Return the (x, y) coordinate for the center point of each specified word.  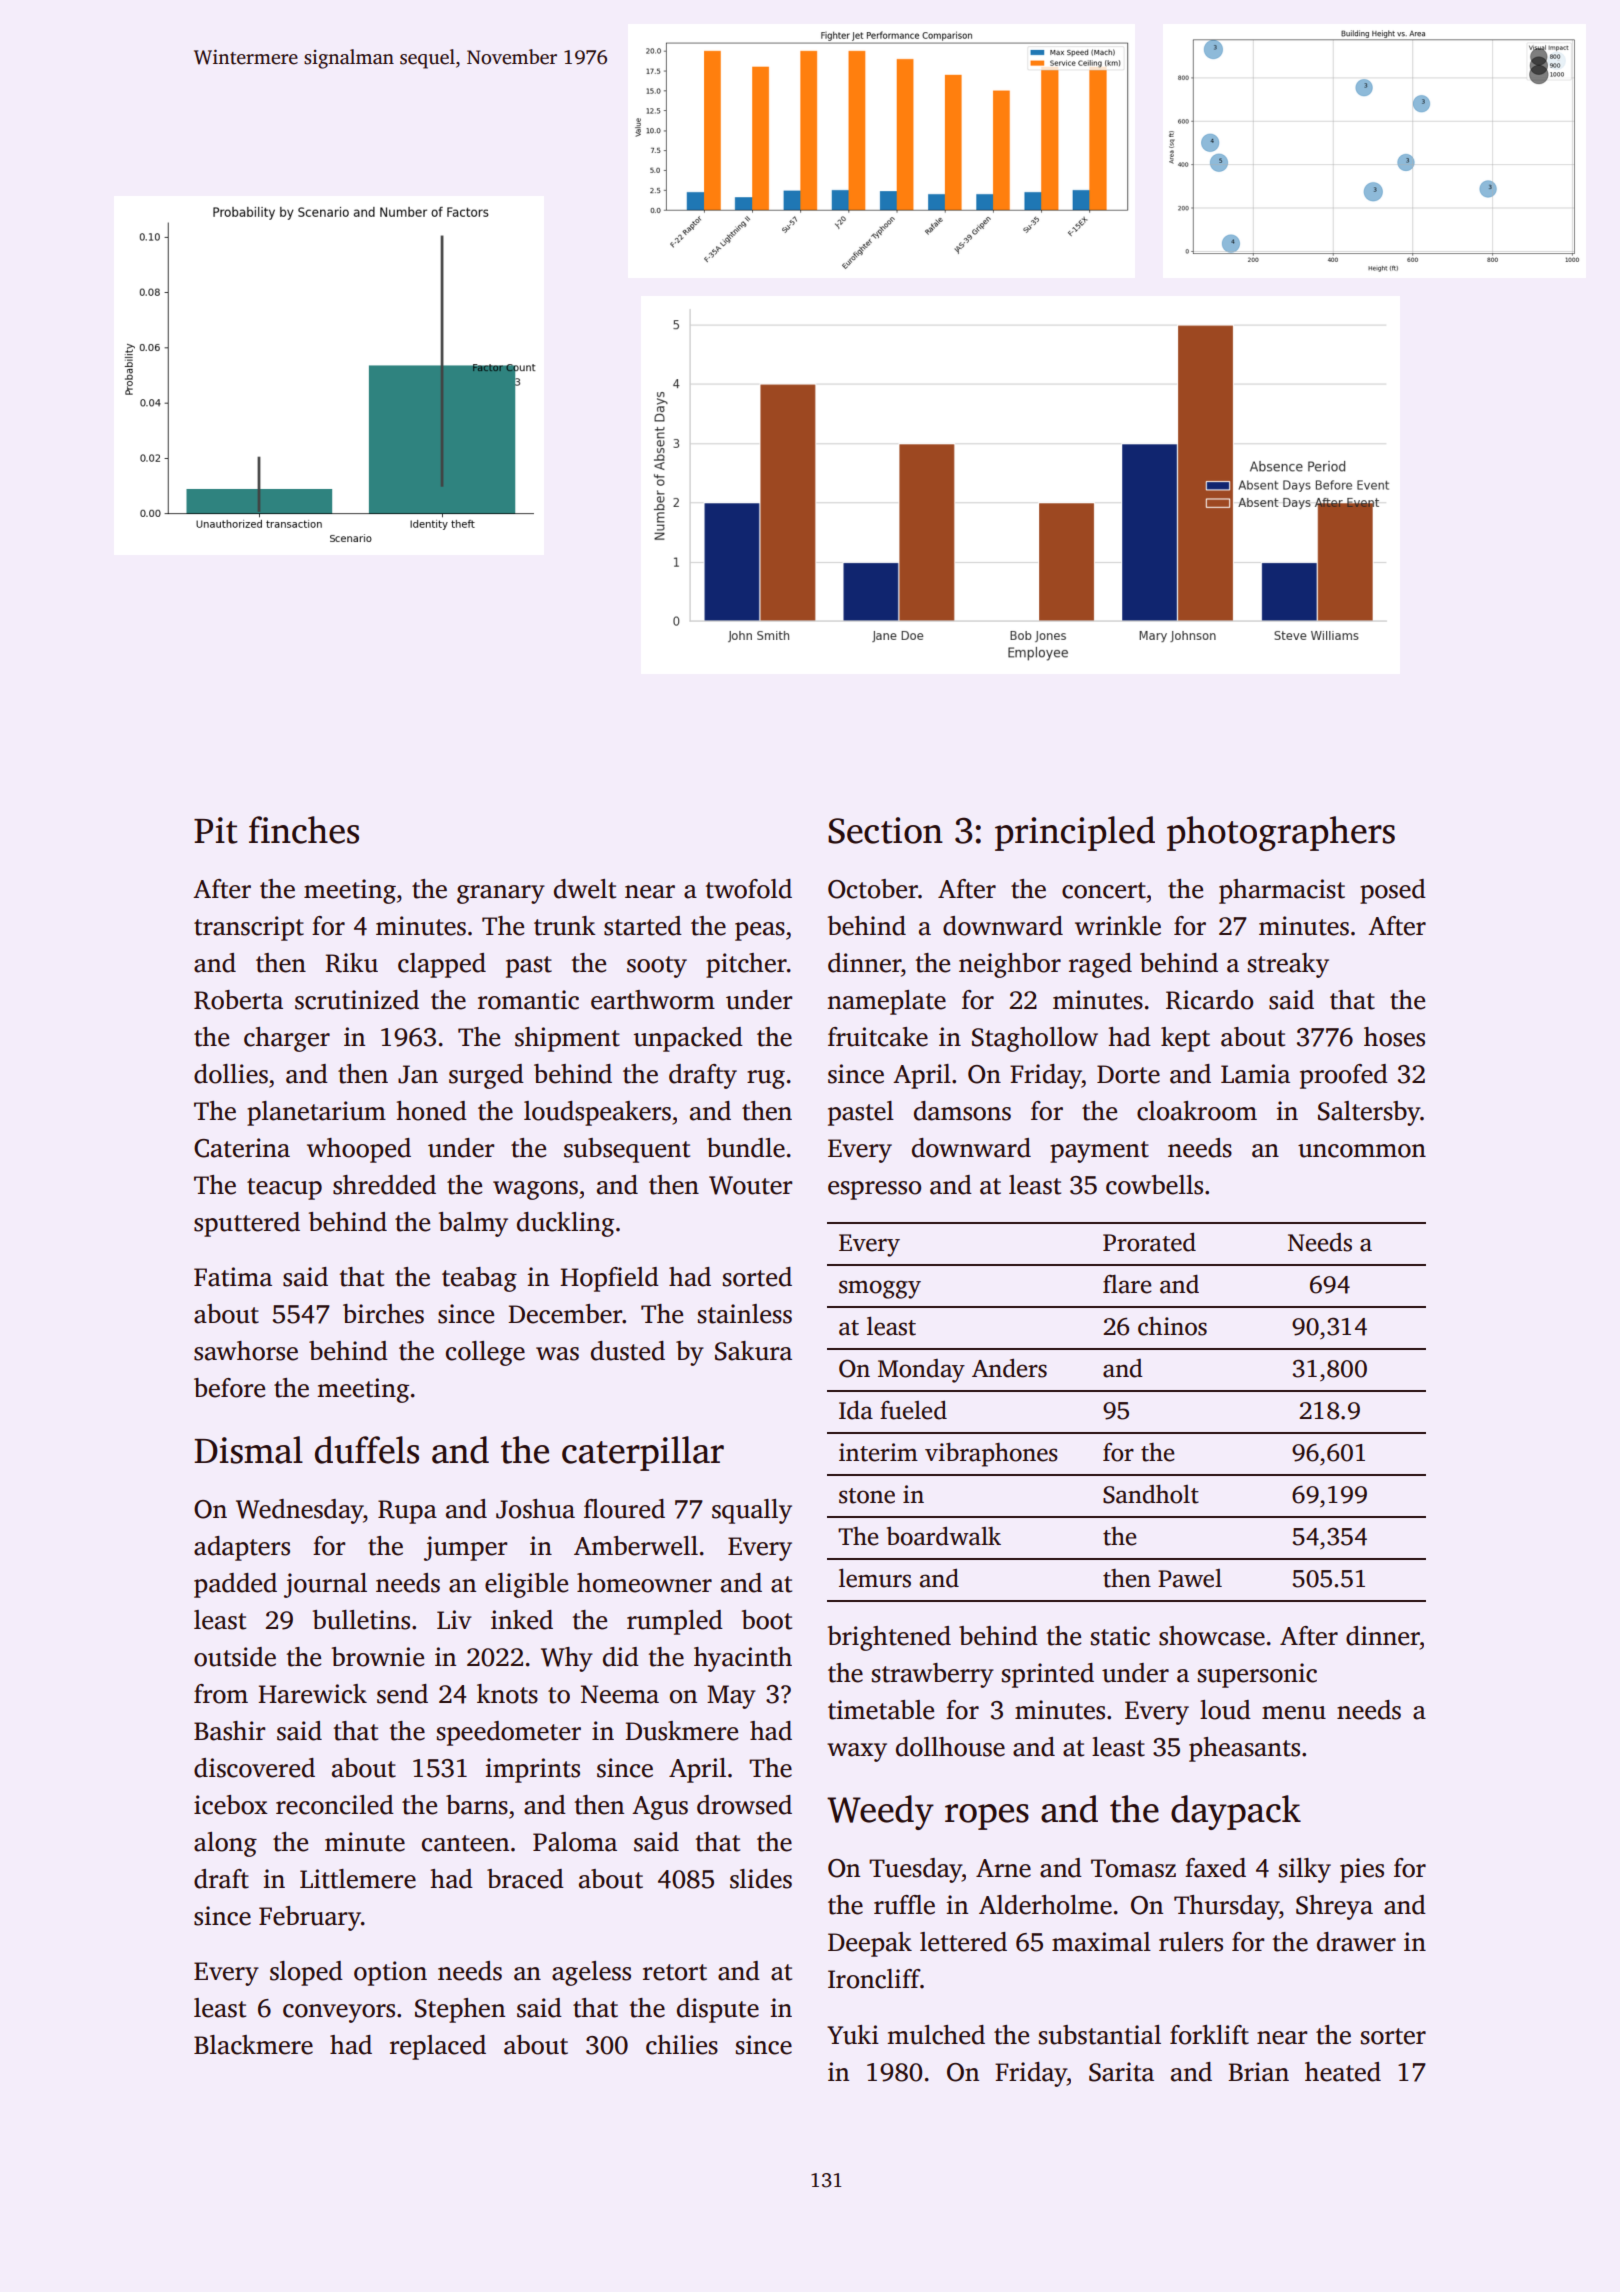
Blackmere (253, 2045)
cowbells (1154, 1185)
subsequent (627, 1150)
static (1120, 1636)
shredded (384, 1185)
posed (1393, 891)
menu (1294, 1713)
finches (304, 830)
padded (235, 1585)
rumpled (675, 1622)
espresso (874, 1190)
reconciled (335, 1805)
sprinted (1048, 1675)
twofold (748, 889)
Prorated (1149, 1242)
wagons (535, 1190)
